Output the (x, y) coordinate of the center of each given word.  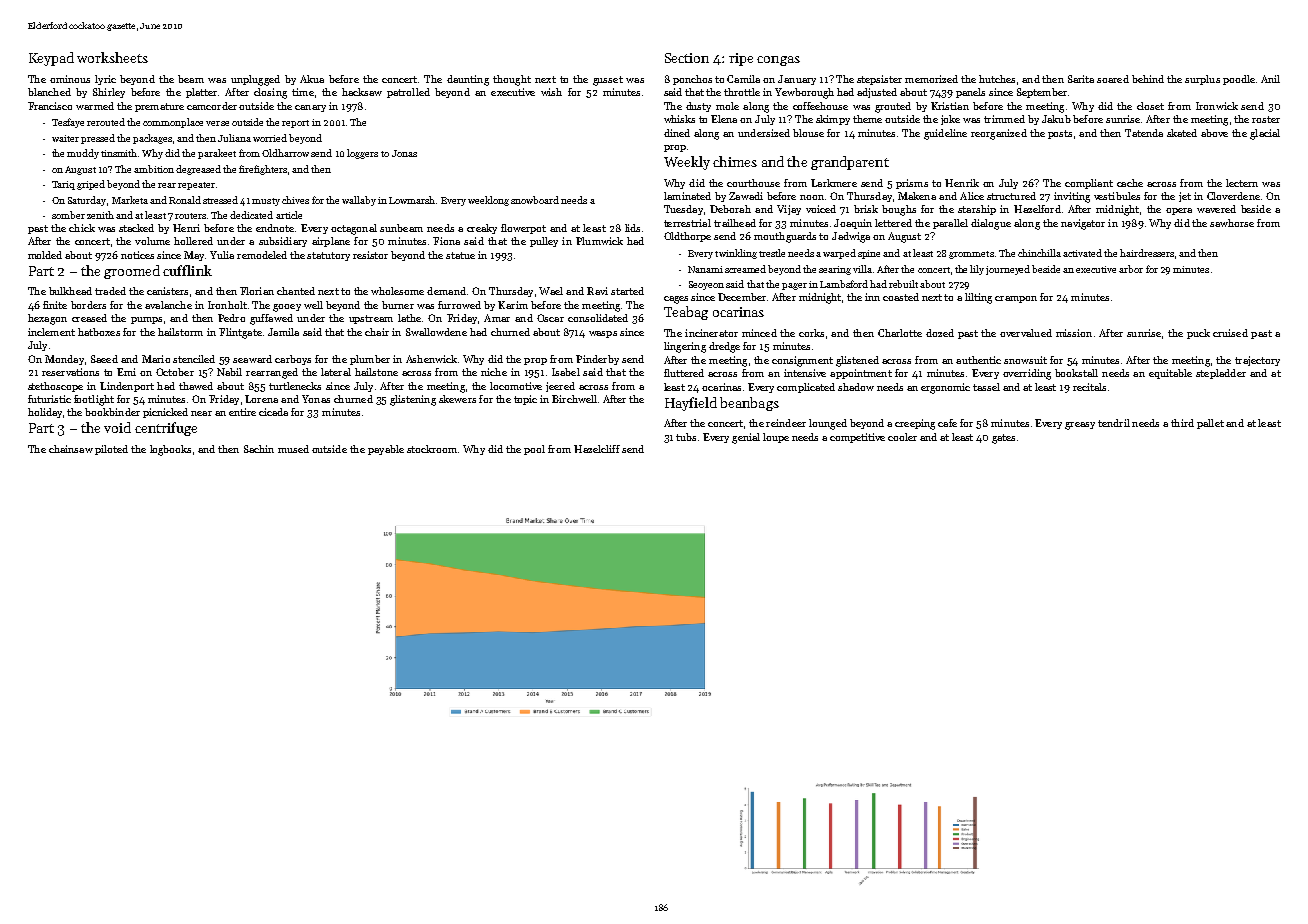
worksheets (112, 57)
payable (386, 450)
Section (687, 58)
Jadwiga (851, 237)
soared (1113, 79)
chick (82, 228)
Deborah (730, 209)
